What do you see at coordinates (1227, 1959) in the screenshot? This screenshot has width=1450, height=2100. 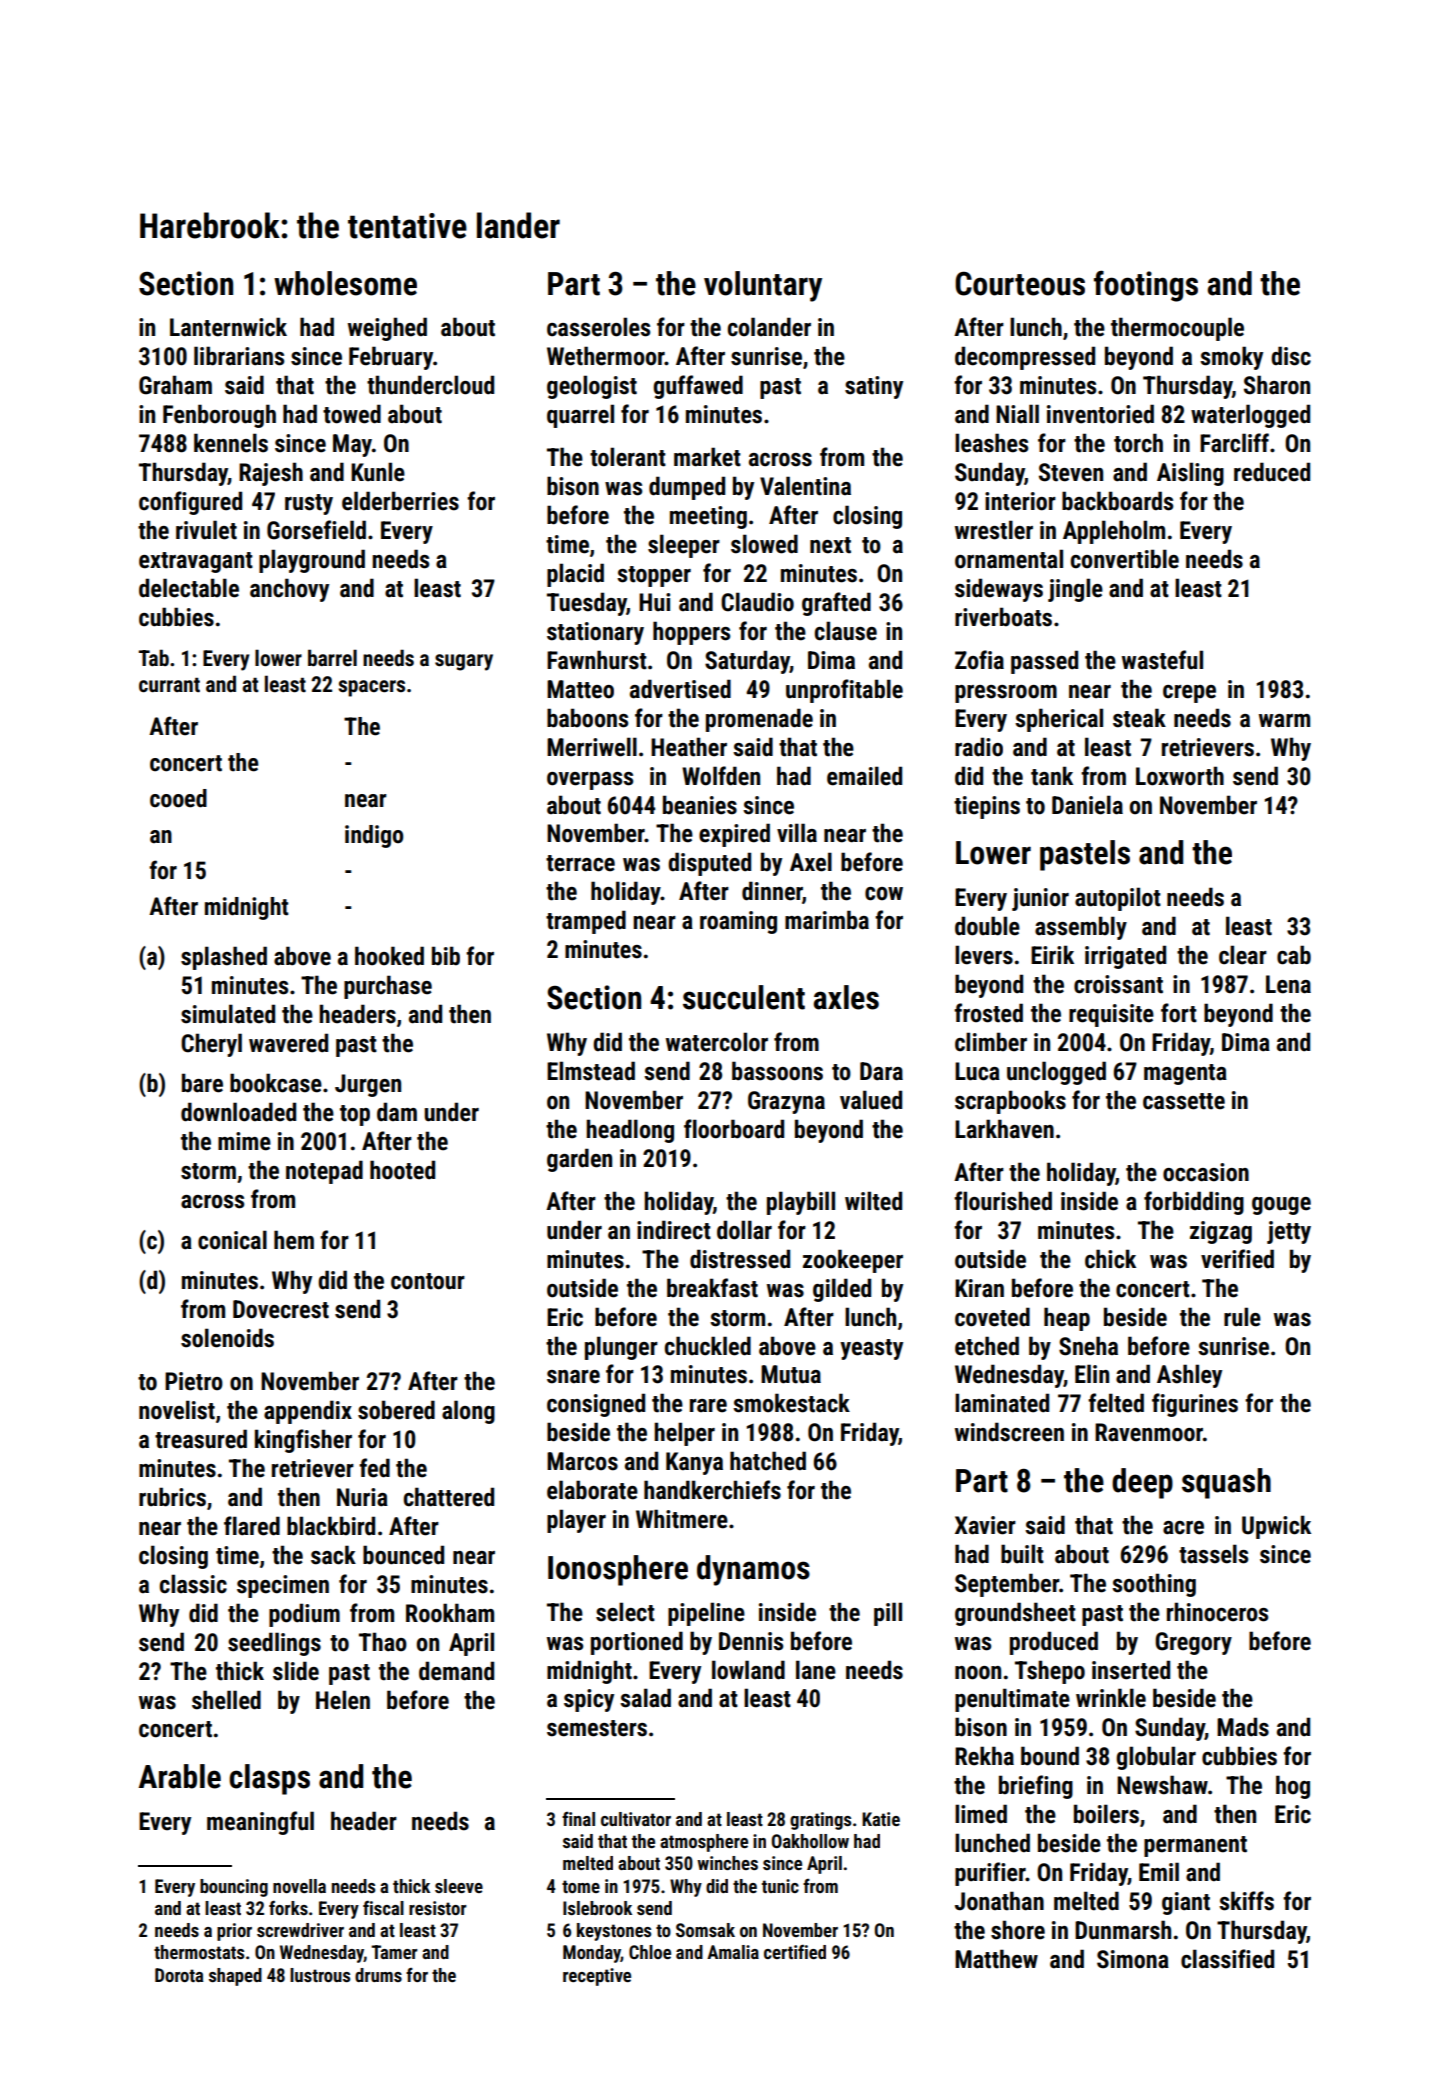 I see `classified` at bounding box center [1227, 1959].
